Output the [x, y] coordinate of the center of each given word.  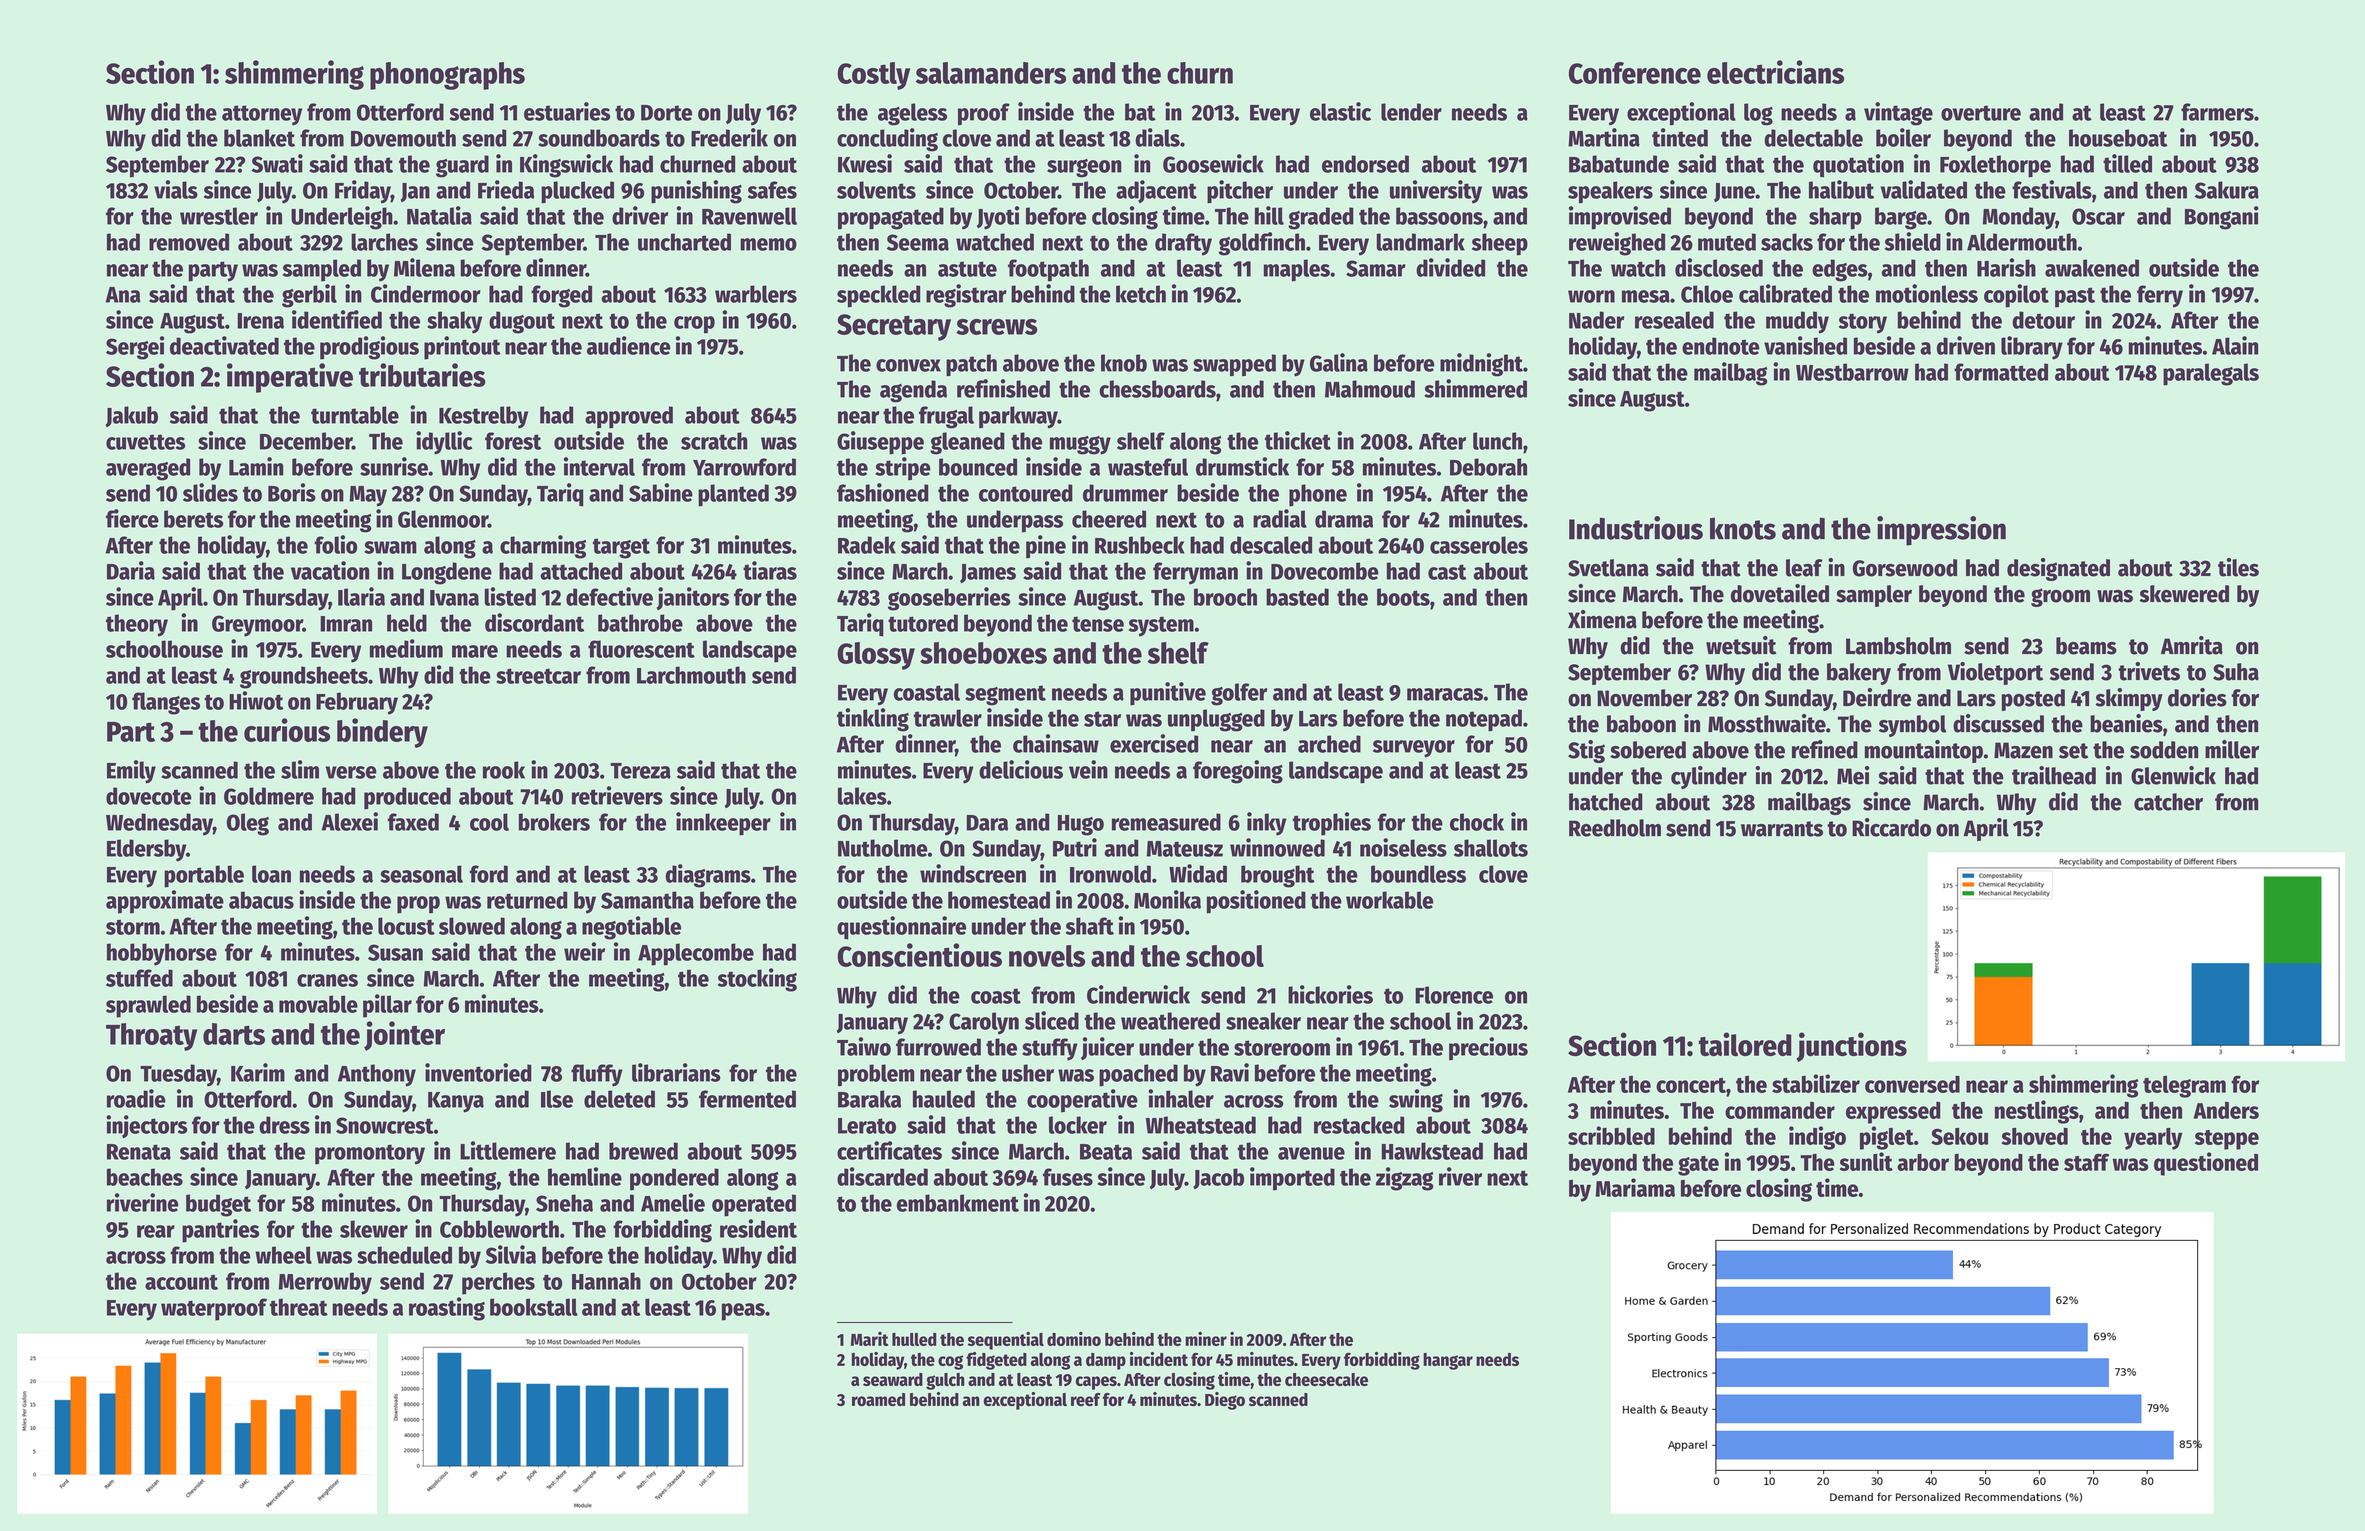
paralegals [2211, 374]
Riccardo [1891, 827]
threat [299, 1307]
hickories [1330, 994]
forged [561, 296]
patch [971, 365]
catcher [2168, 802]
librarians [676, 1072]
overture [1981, 113]
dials [1157, 137]
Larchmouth [691, 675]
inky [1267, 824]
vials [176, 189]
